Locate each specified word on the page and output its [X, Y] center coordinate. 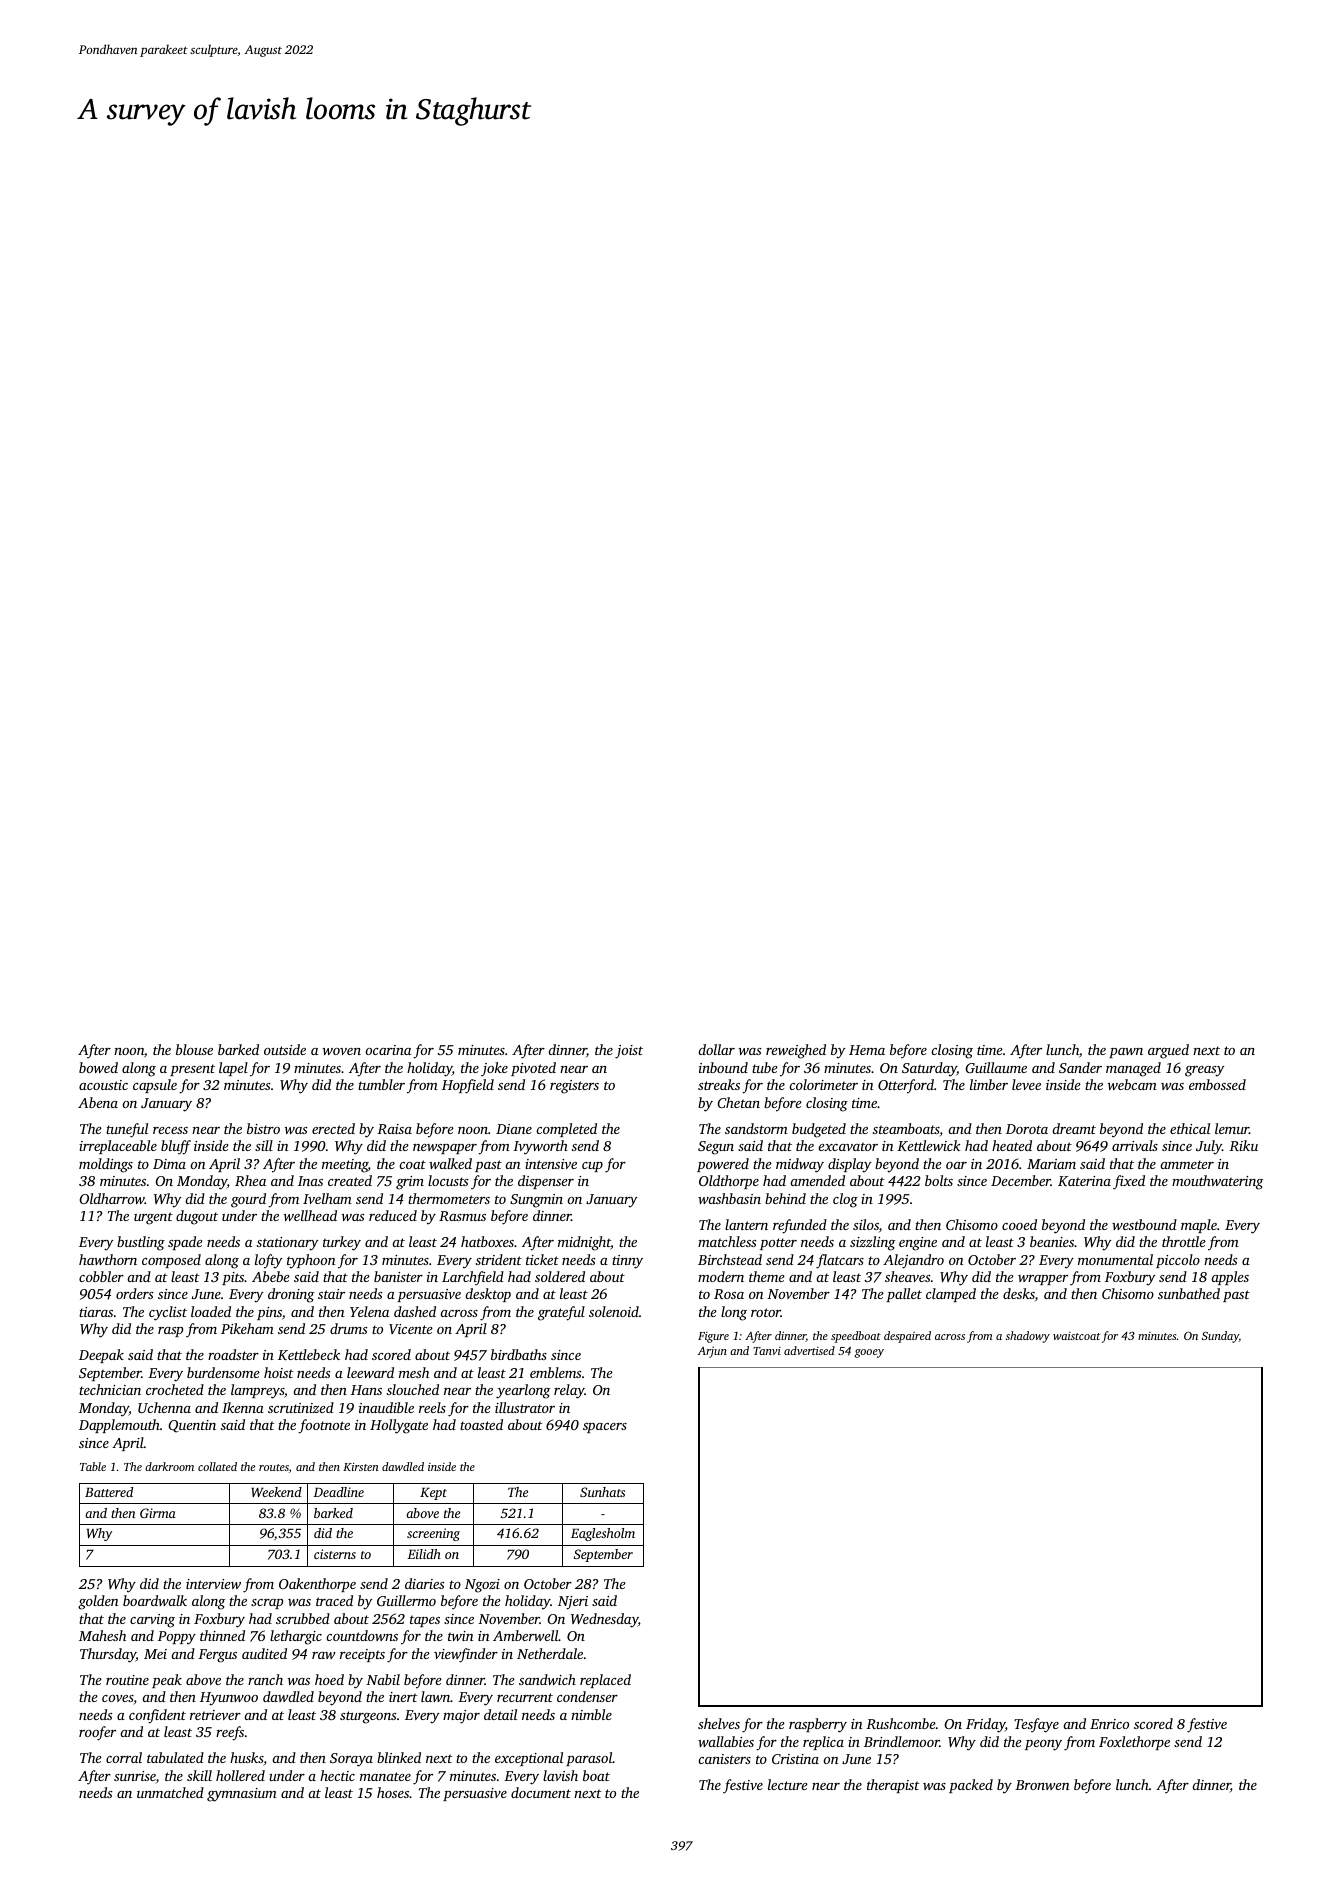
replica [823, 1743]
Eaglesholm [603, 1534]
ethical [1190, 1128]
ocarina [388, 1050]
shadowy [1028, 1337]
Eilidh [424, 1554]
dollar [716, 1049]
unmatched [170, 1792]
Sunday [1220, 1337]
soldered [560, 1276]
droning [291, 1295]
